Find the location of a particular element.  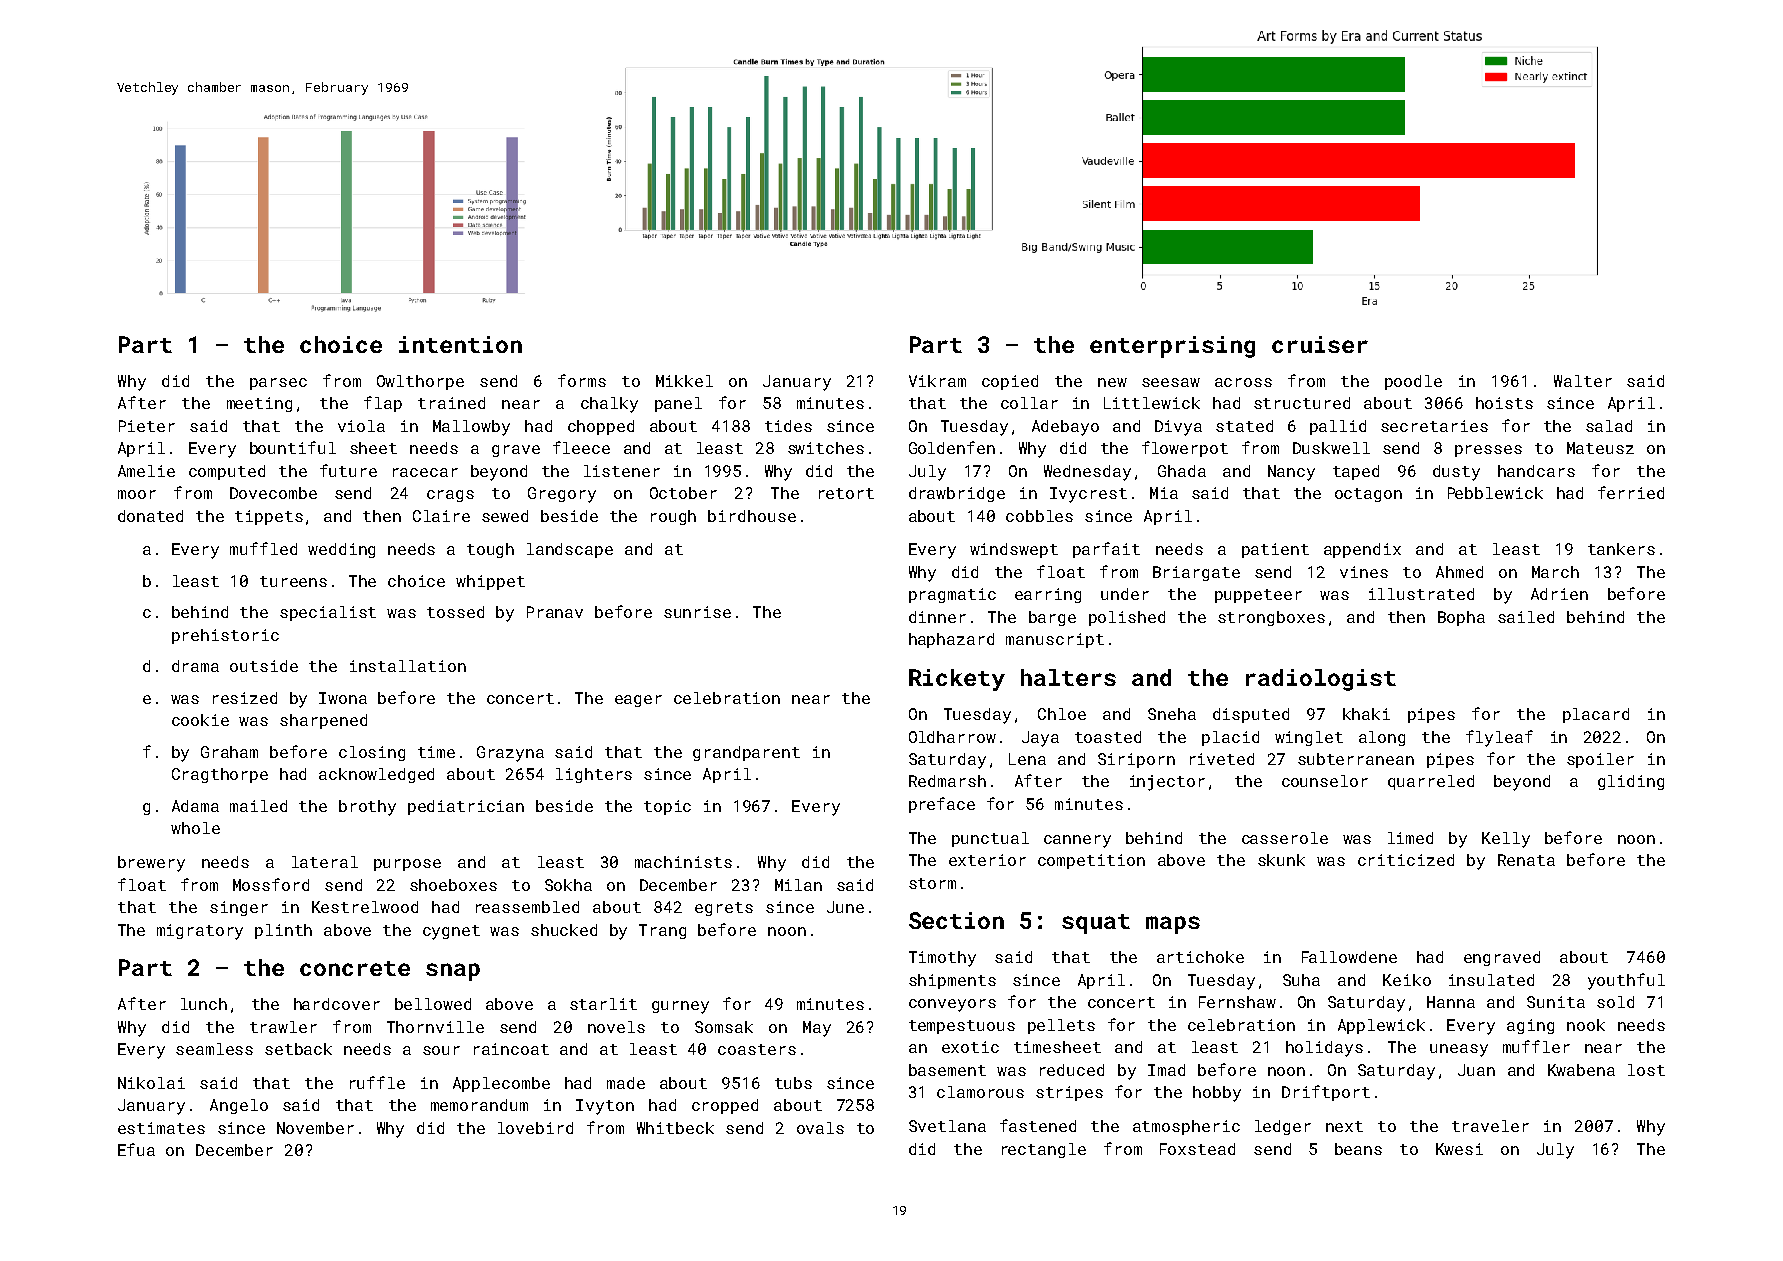

trawler is located at coordinates (283, 1027).
